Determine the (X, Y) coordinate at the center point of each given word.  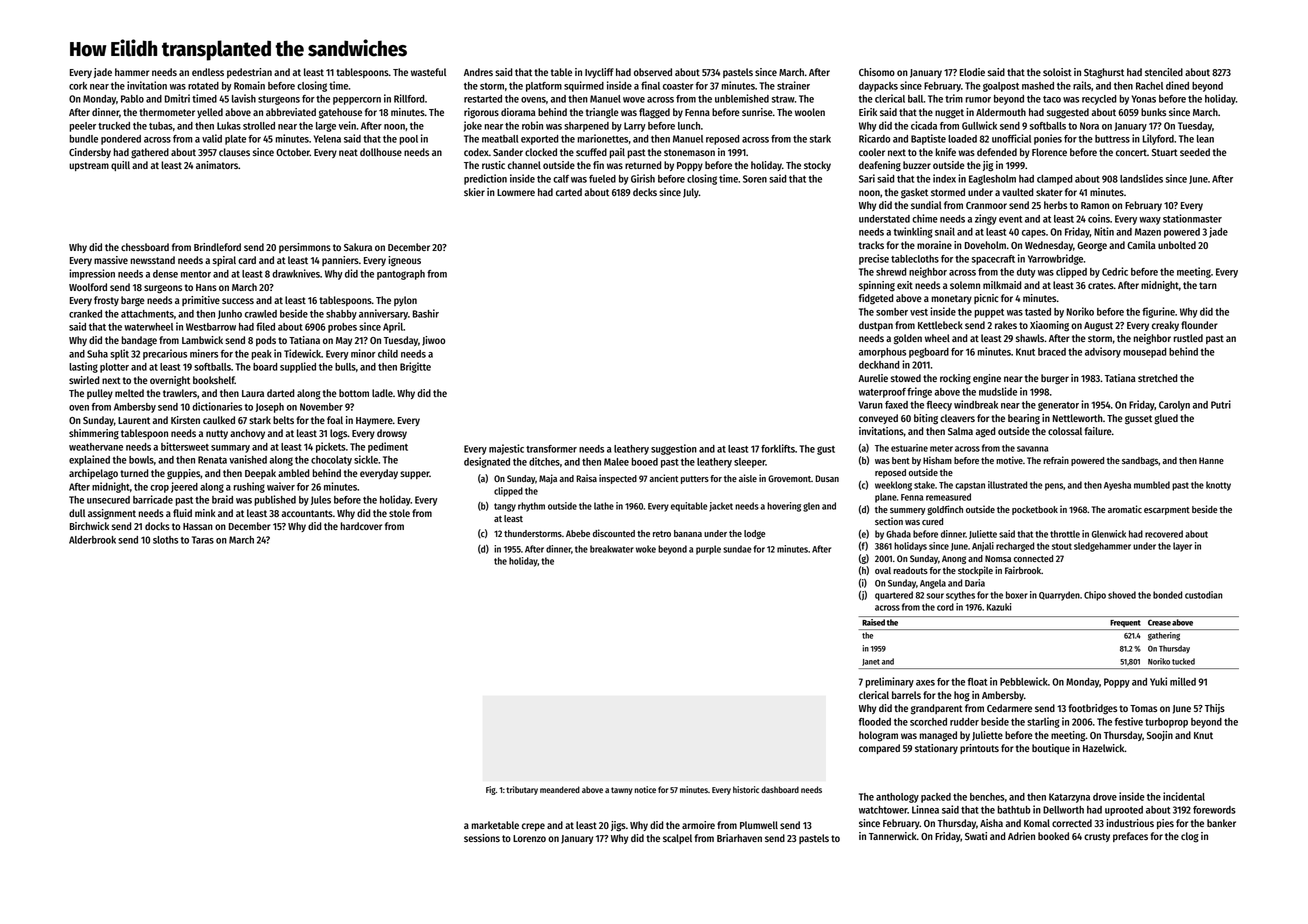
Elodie (972, 72)
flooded (875, 722)
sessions (482, 838)
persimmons (305, 248)
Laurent (134, 420)
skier (474, 192)
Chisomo (877, 72)
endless (208, 72)
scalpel (677, 839)
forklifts (778, 448)
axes (925, 683)
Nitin (1104, 231)
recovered (1164, 534)
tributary (522, 790)
